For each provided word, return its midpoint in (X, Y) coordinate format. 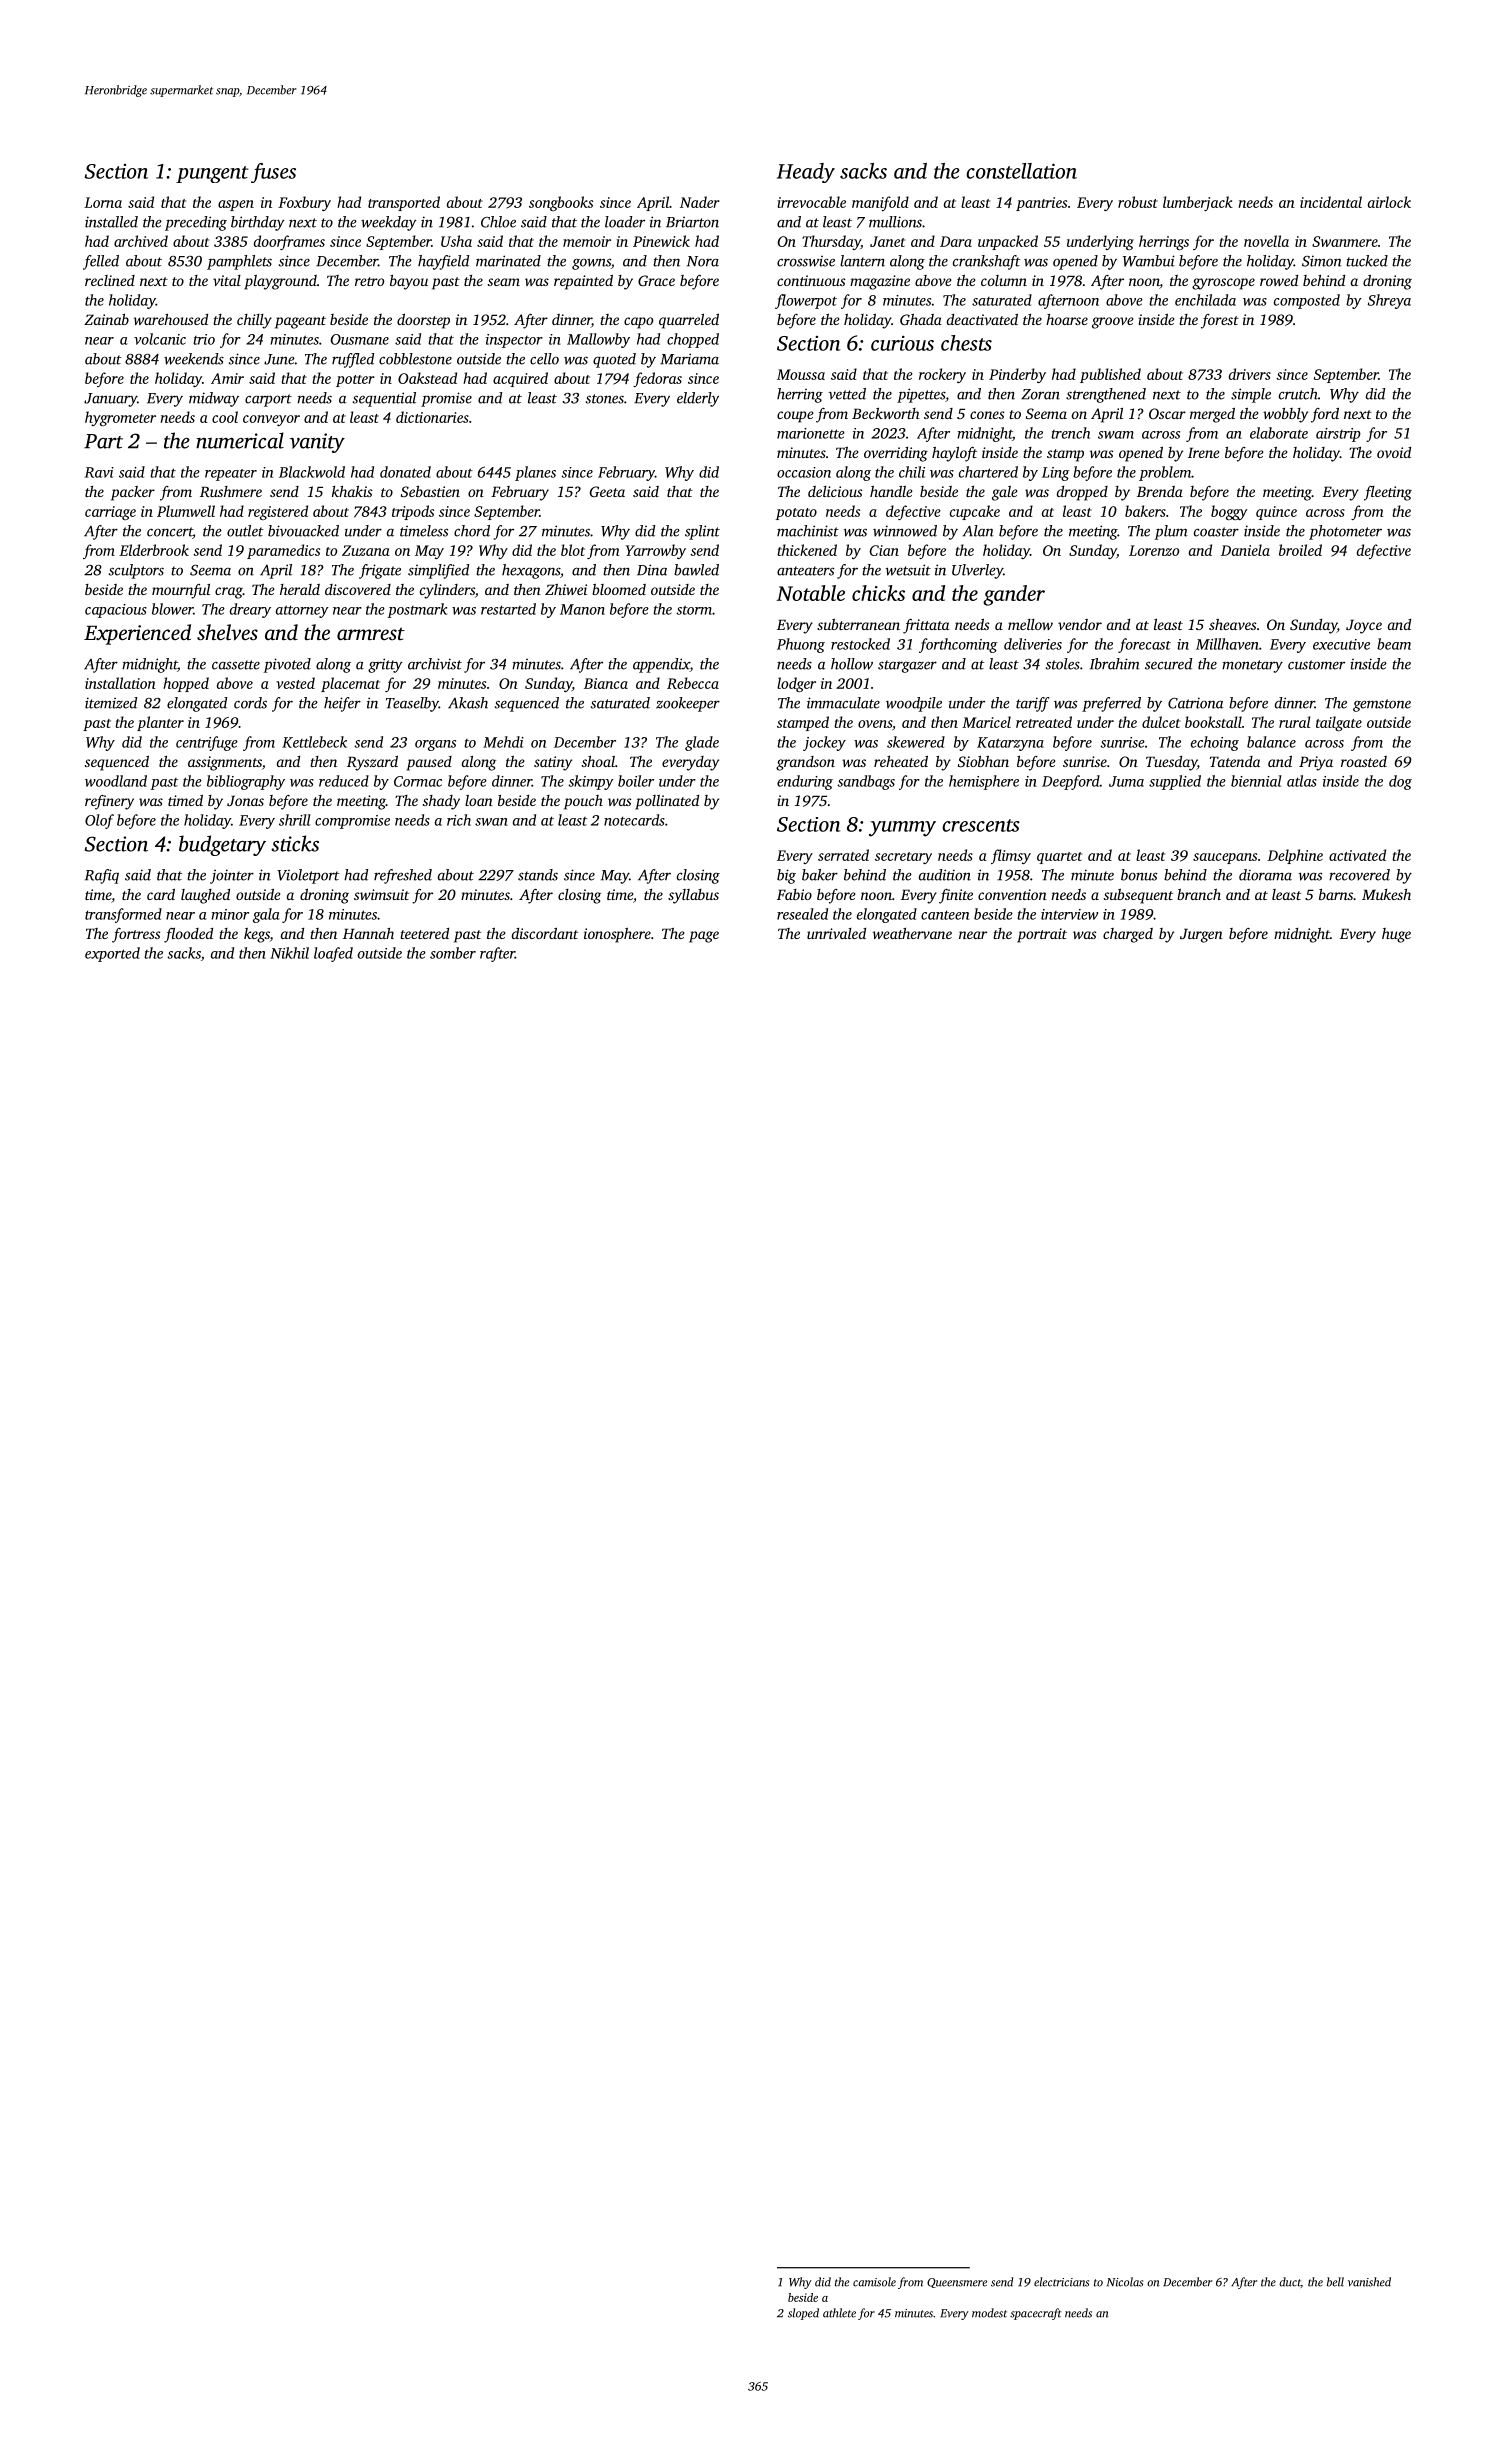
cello (544, 359)
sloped (803, 2314)
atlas (1302, 781)
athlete (839, 2313)
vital (227, 280)
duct (1290, 2282)
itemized (111, 703)
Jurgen (1201, 935)
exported (112, 954)
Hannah (368, 933)
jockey (824, 743)
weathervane (912, 933)
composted (1307, 301)
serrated (843, 855)
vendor (1080, 624)
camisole (874, 2282)
